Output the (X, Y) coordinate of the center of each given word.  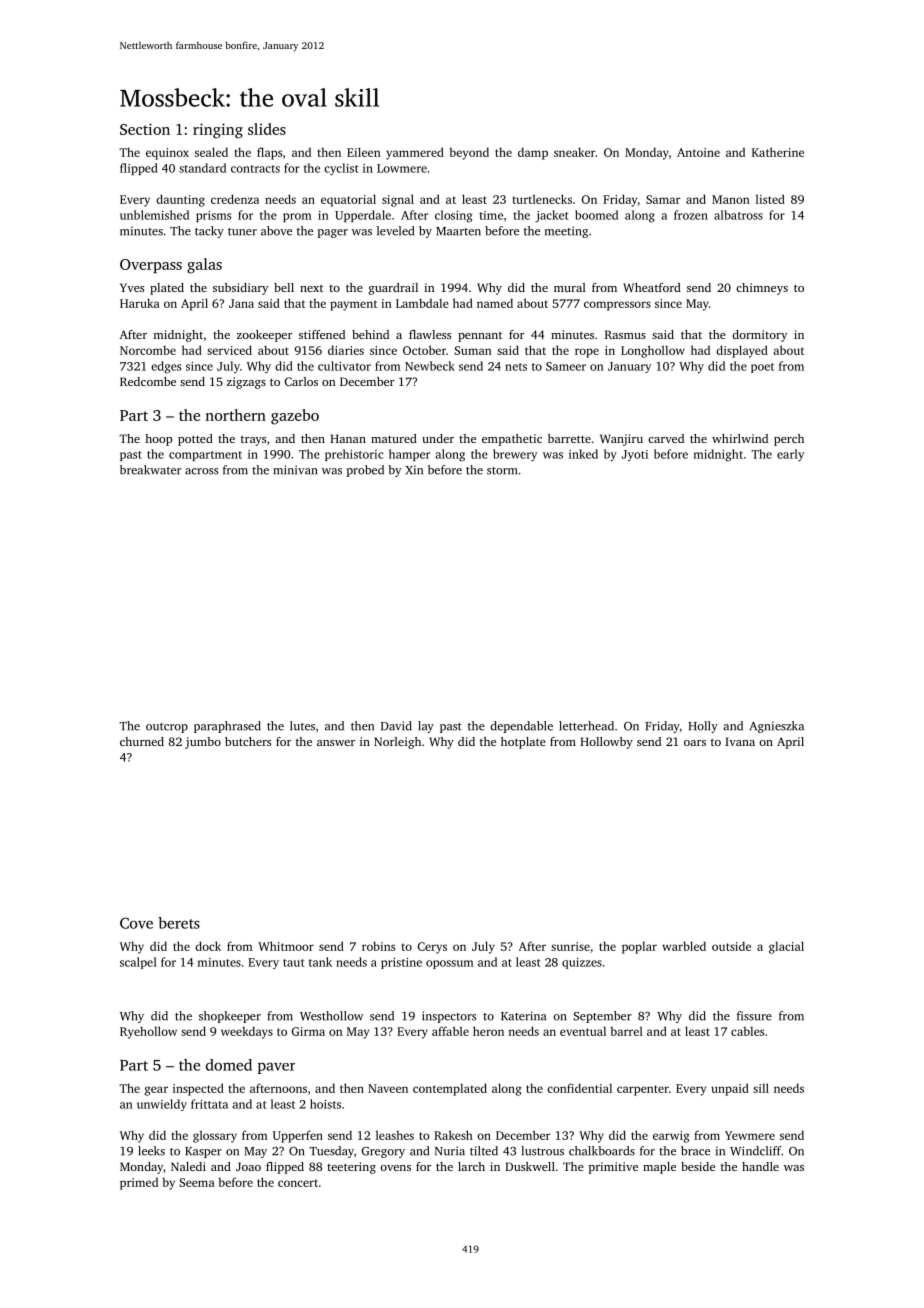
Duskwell (530, 1166)
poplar (639, 947)
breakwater (150, 470)
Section (145, 129)
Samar (663, 199)
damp (533, 153)
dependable (521, 727)
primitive (613, 1168)
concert (298, 1183)
